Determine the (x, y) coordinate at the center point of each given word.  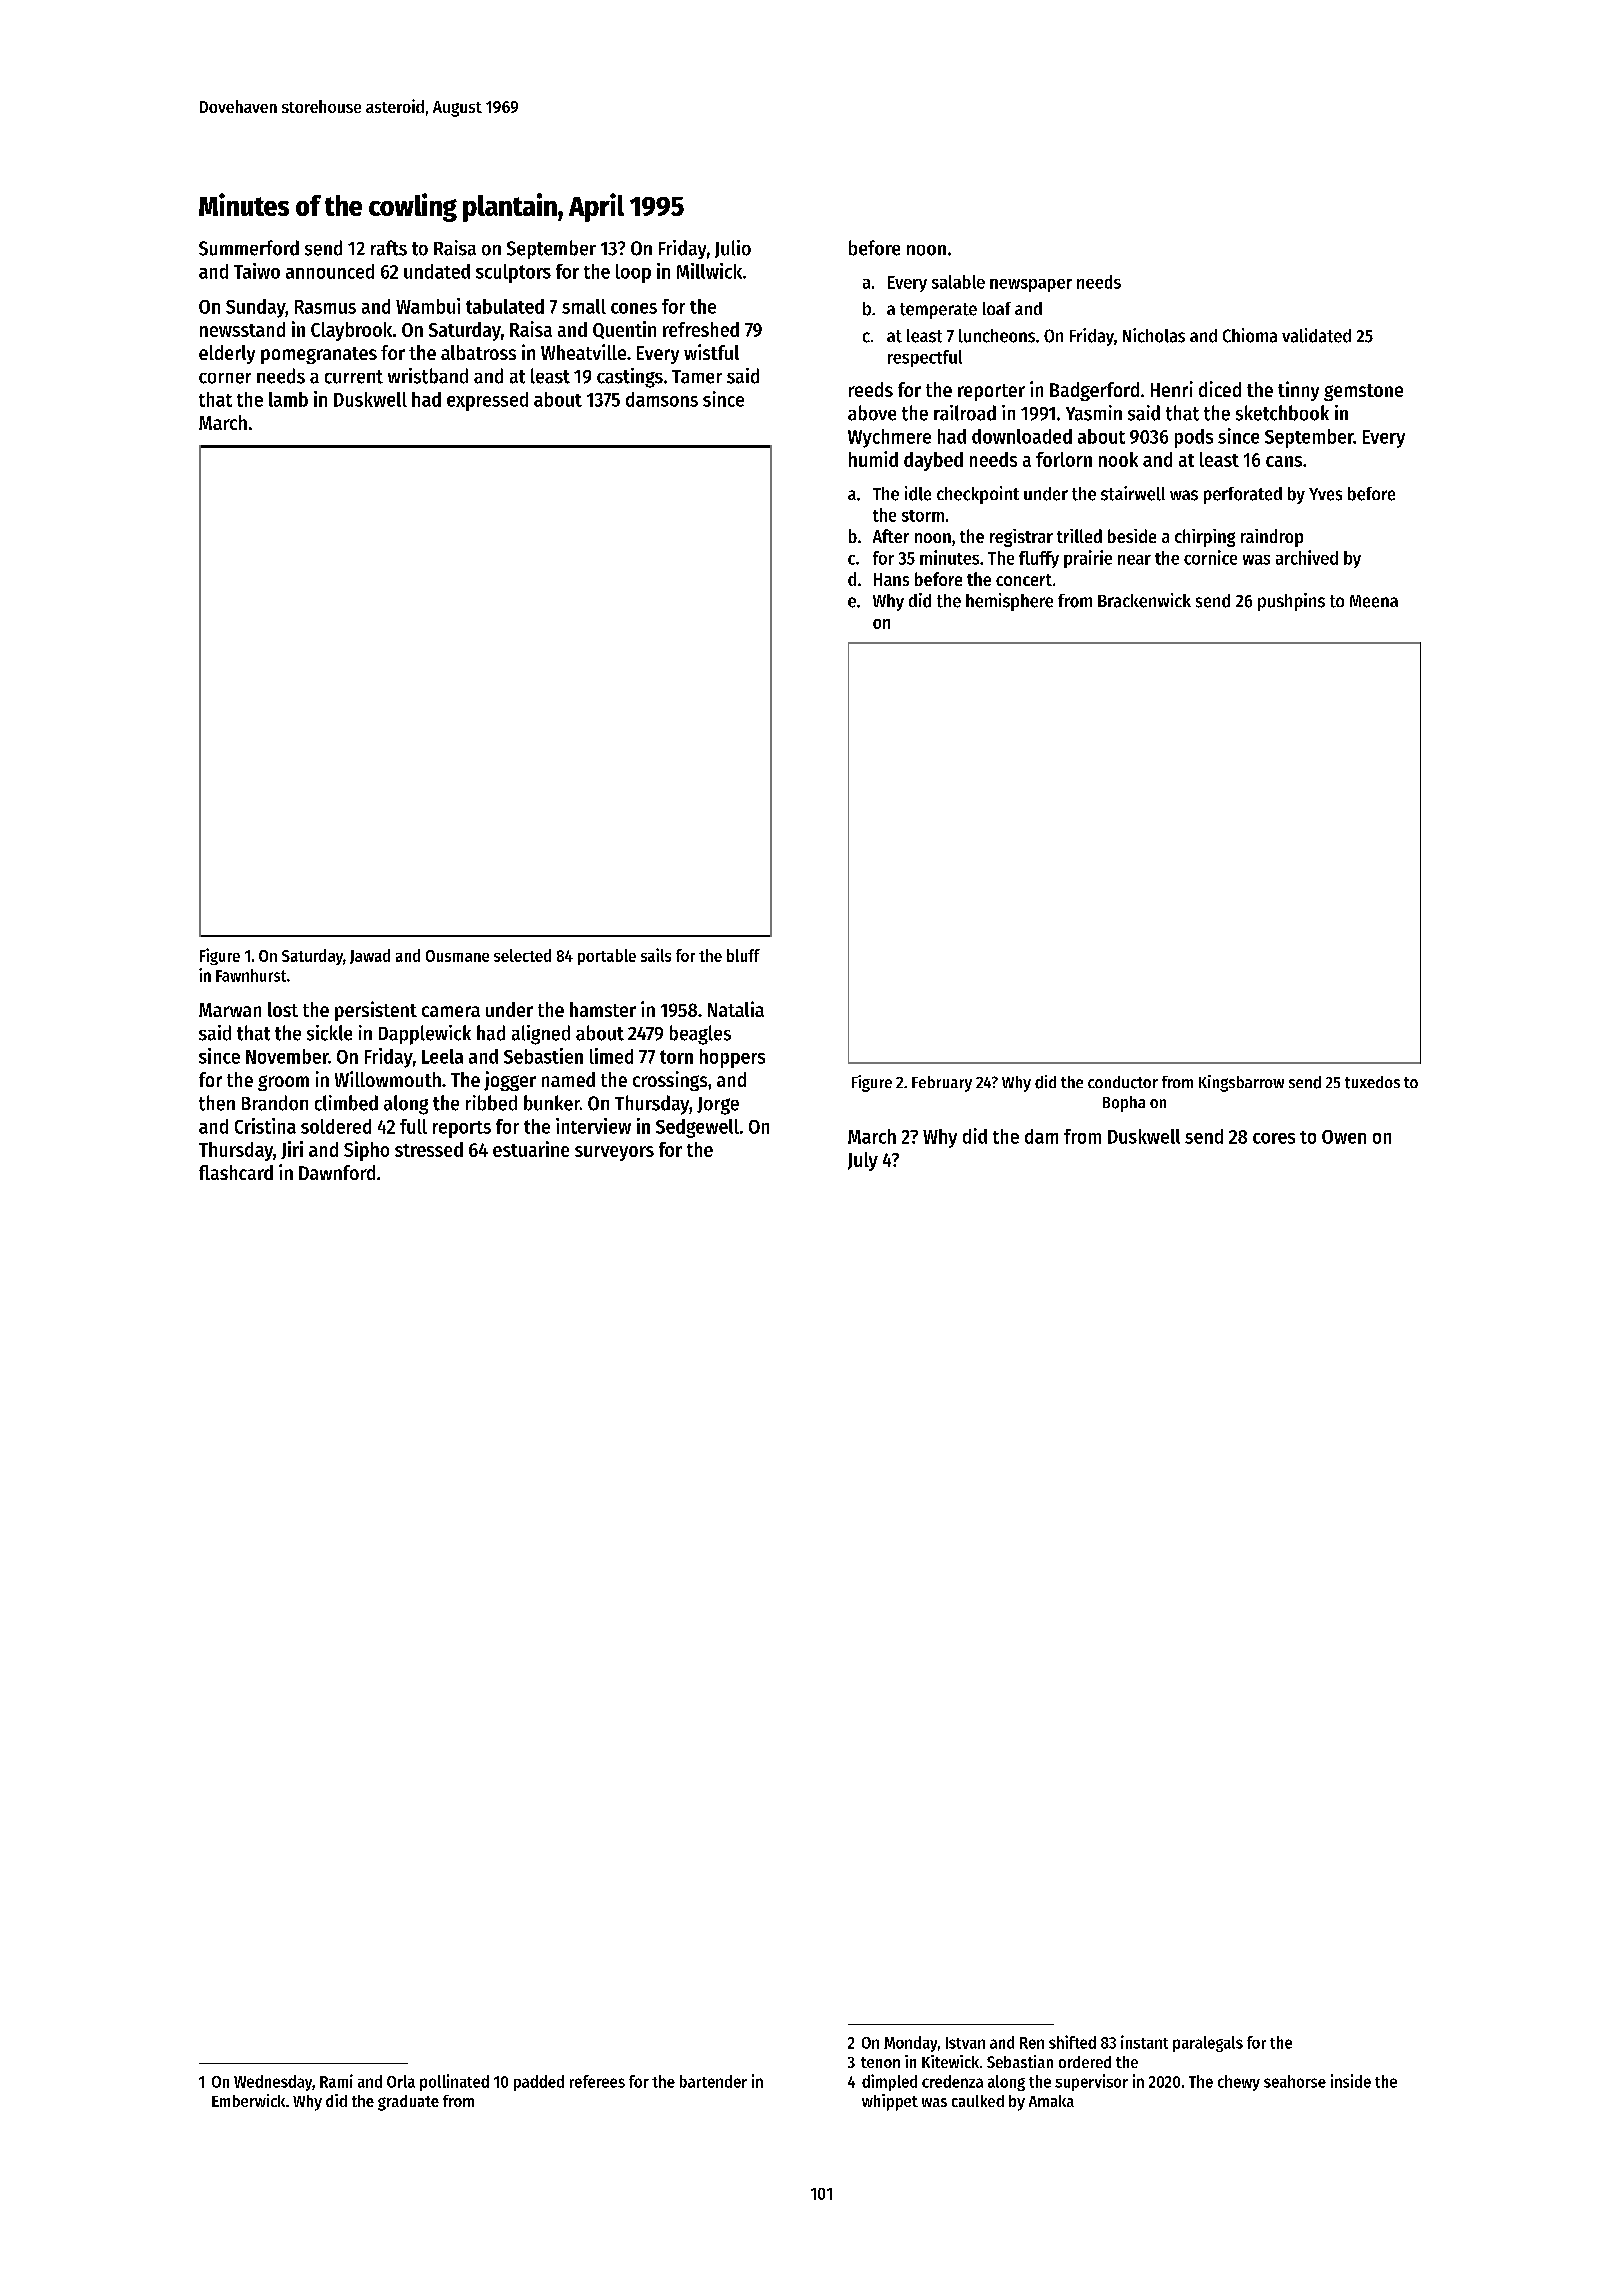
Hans (891, 579)
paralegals (1208, 2044)
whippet (890, 2102)
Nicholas (1154, 335)
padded (539, 2083)
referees (597, 2081)
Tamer (697, 377)
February (942, 1084)
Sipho (366, 1151)
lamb (288, 399)
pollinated (454, 2082)
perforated (1243, 495)
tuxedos (1372, 1082)
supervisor (1091, 2082)
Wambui (428, 306)
